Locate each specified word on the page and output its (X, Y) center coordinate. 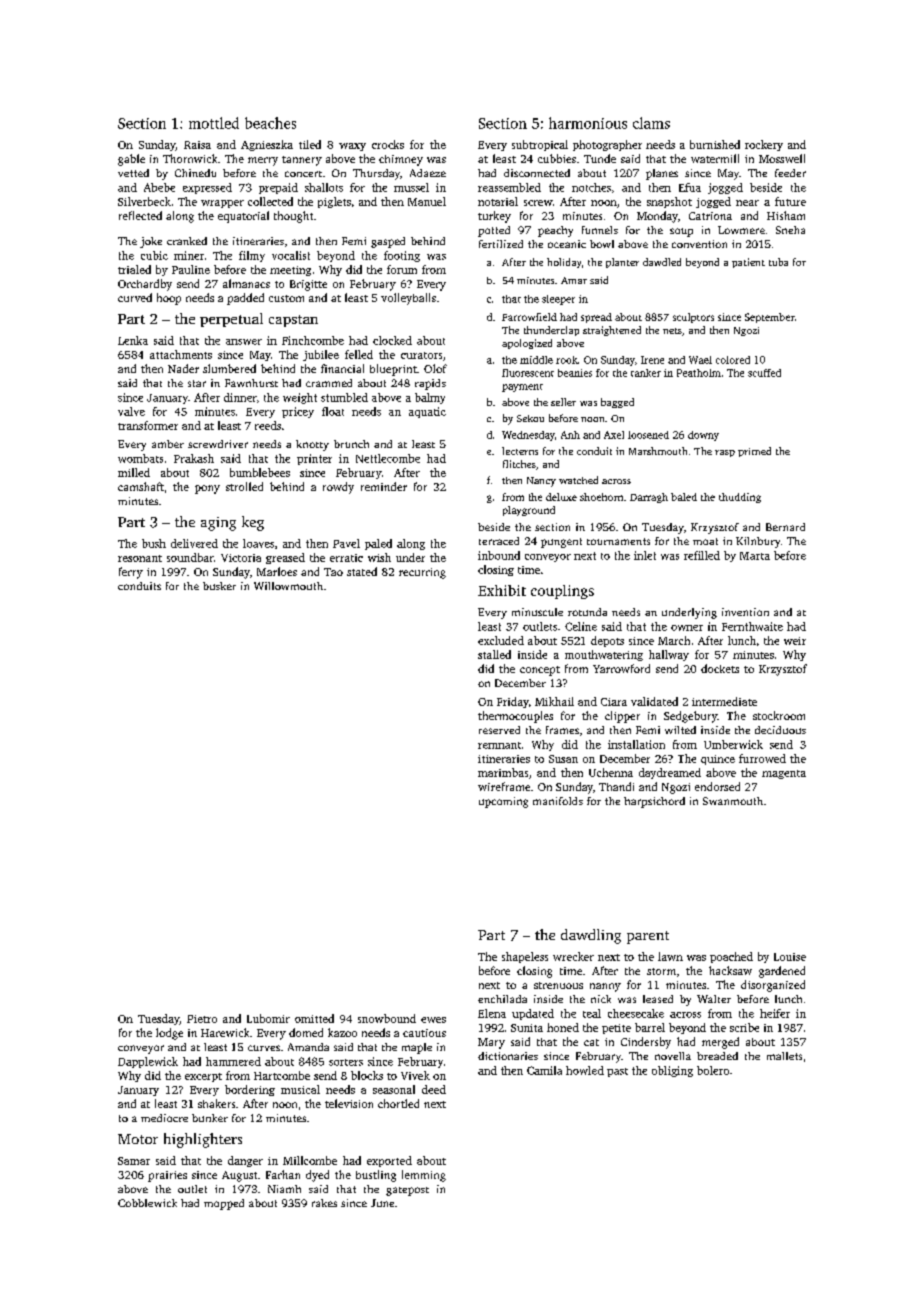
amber (168, 444)
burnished (715, 144)
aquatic (427, 412)
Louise (790, 957)
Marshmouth (658, 451)
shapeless (525, 957)
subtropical (540, 145)
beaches (270, 123)
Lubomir (268, 1018)
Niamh (284, 1189)
